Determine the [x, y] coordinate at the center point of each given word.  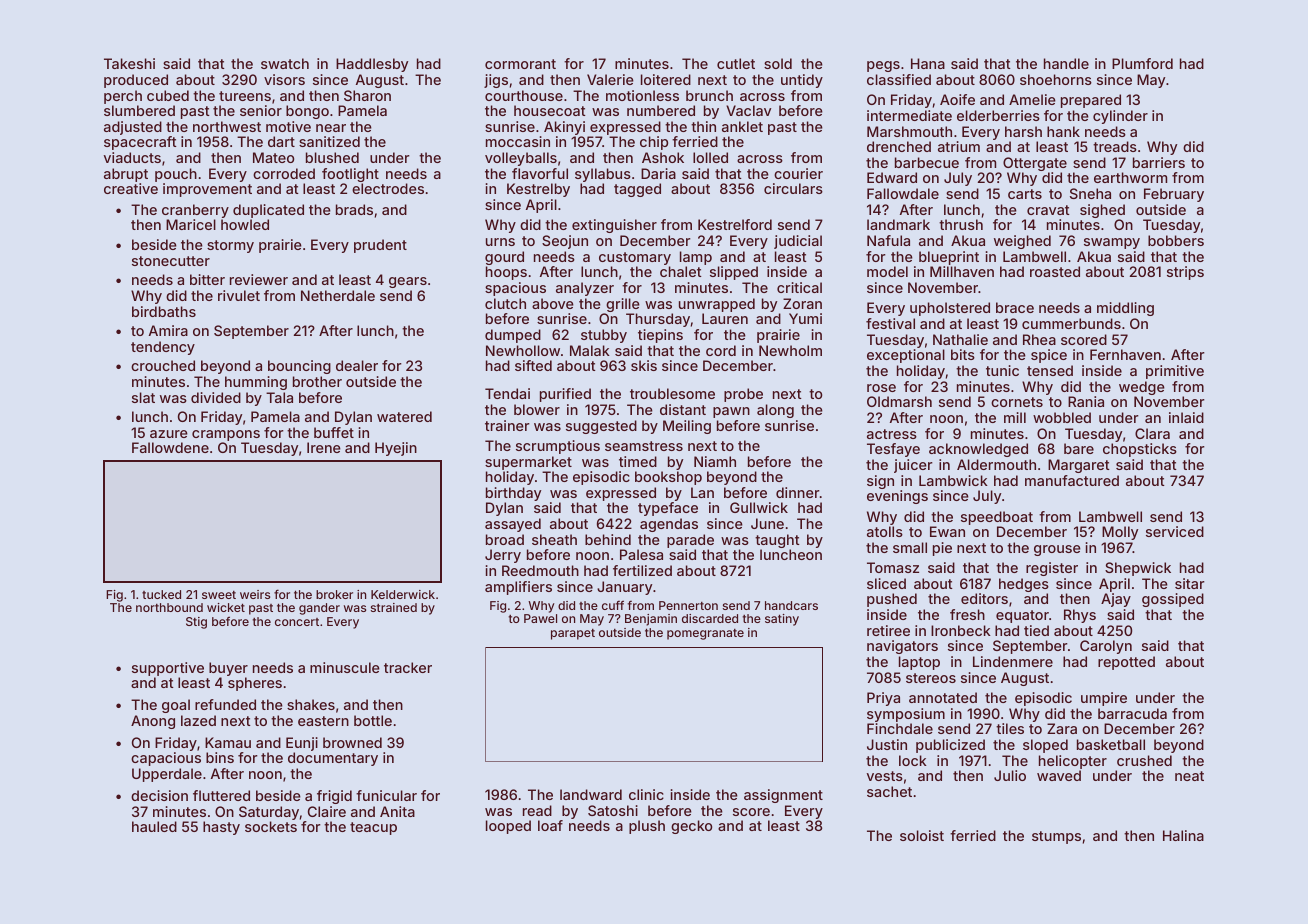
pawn [731, 412]
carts [1025, 194]
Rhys [1080, 616]
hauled [154, 826]
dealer [357, 365]
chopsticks [1140, 450]
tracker [408, 667]
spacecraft [140, 143]
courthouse [524, 95]
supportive [168, 669]
